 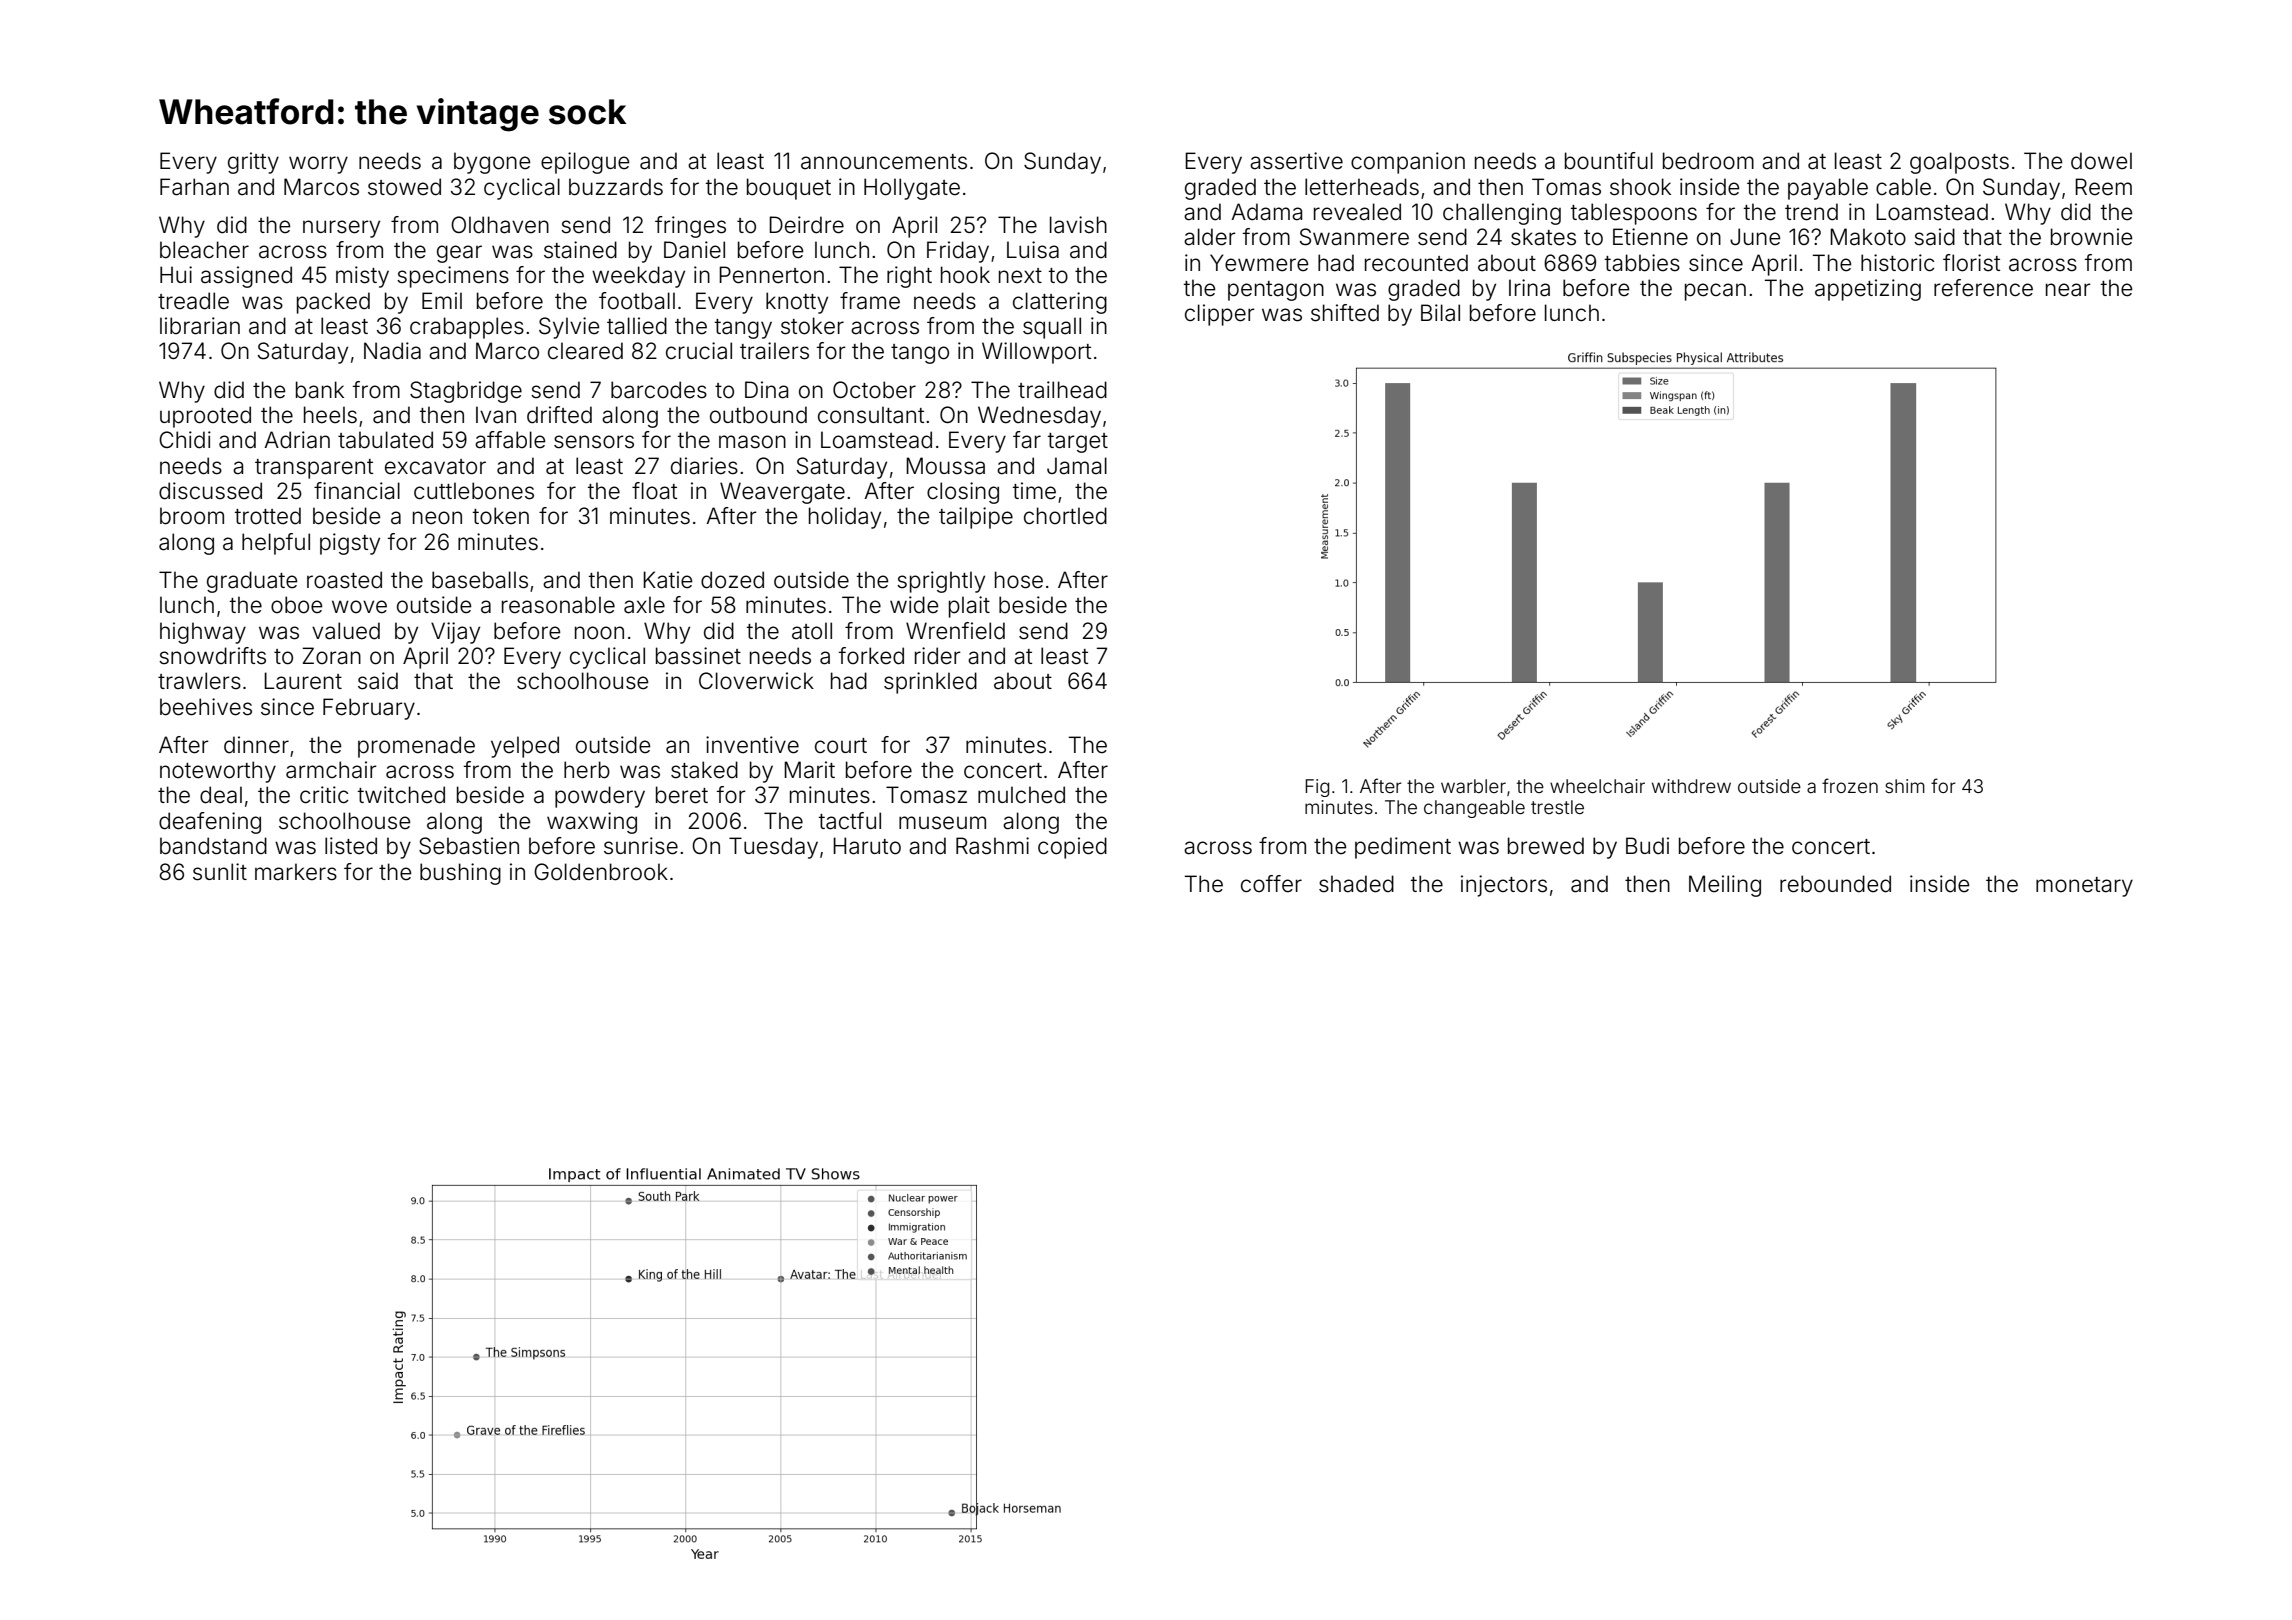 I want to click on roasted, so click(x=344, y=580).
